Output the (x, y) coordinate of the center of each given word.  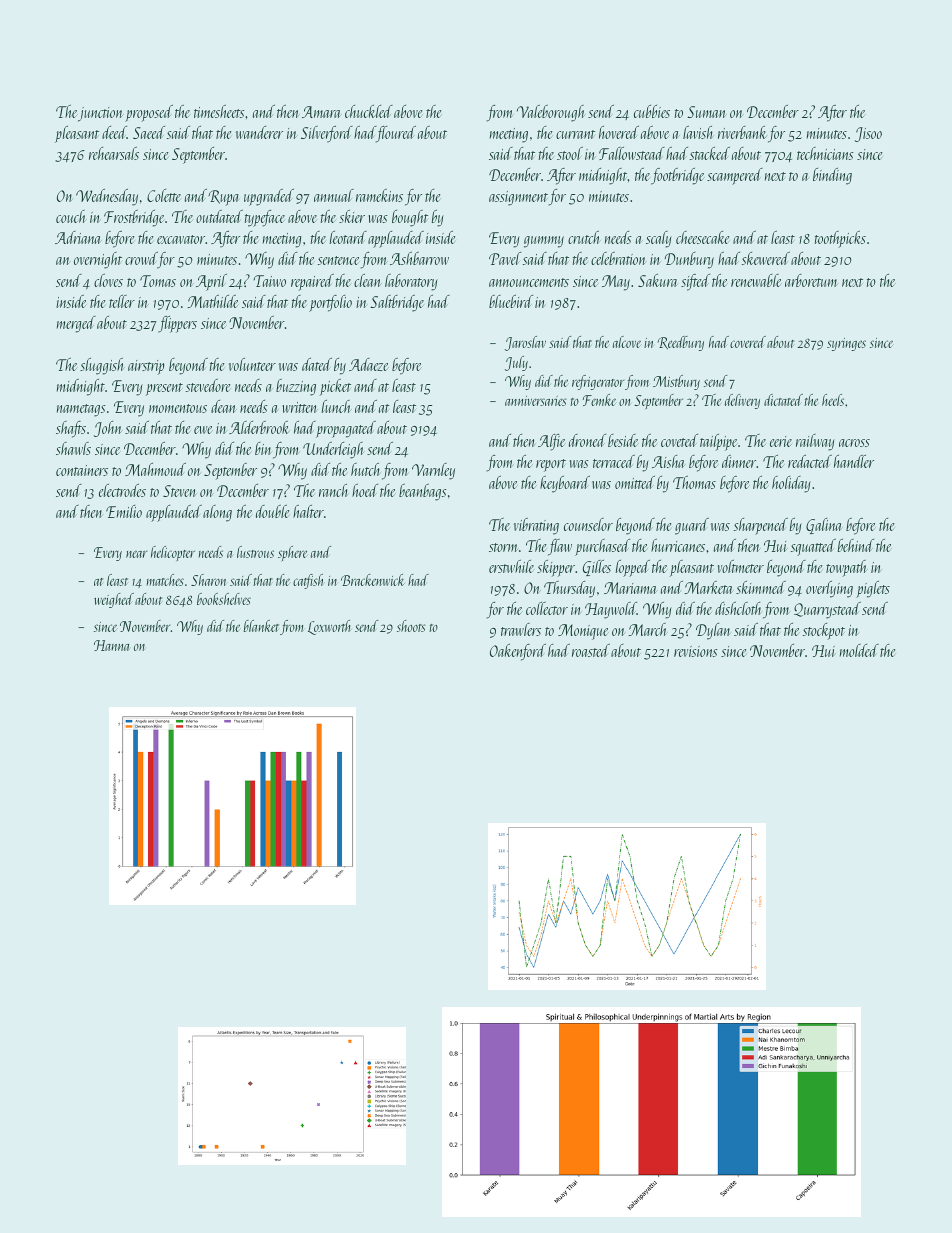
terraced (614, 461)
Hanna (111, 645)
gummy (544, 242)
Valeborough (551, 113)
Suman (707, 112)
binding (832, 176)
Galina (824, 526)
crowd (141, 260)
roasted (591, 650)
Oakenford (518, 652)
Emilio (124, 511)
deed (114, 132)
